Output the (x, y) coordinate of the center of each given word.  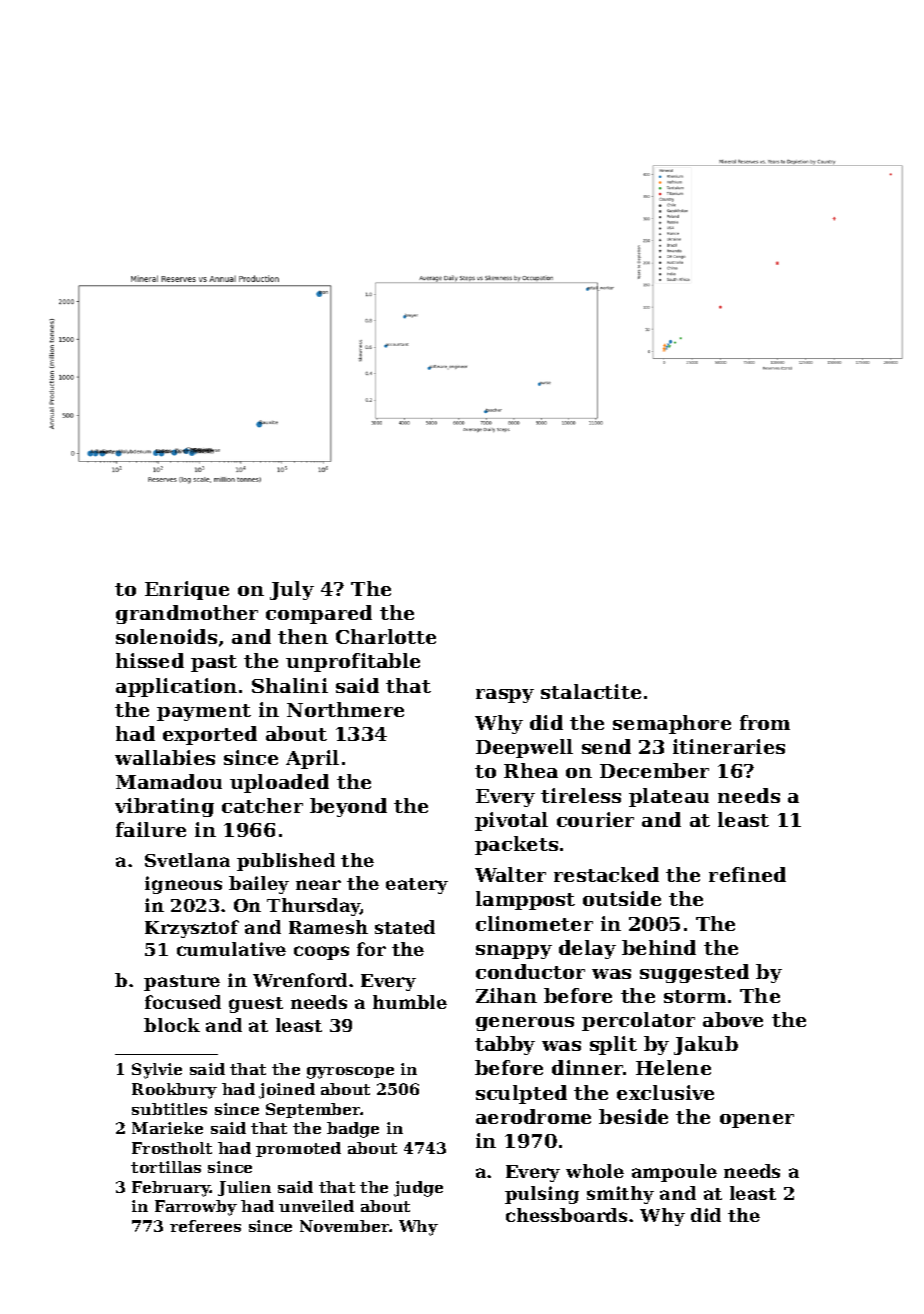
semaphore (672, 724)
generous (525, 1024)
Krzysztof (192, 929)
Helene (673, 1067)
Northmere (345, 709)
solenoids (166, 636)
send (606, 746)
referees (205, 1226)
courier (595, 819)
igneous (183, 885)
